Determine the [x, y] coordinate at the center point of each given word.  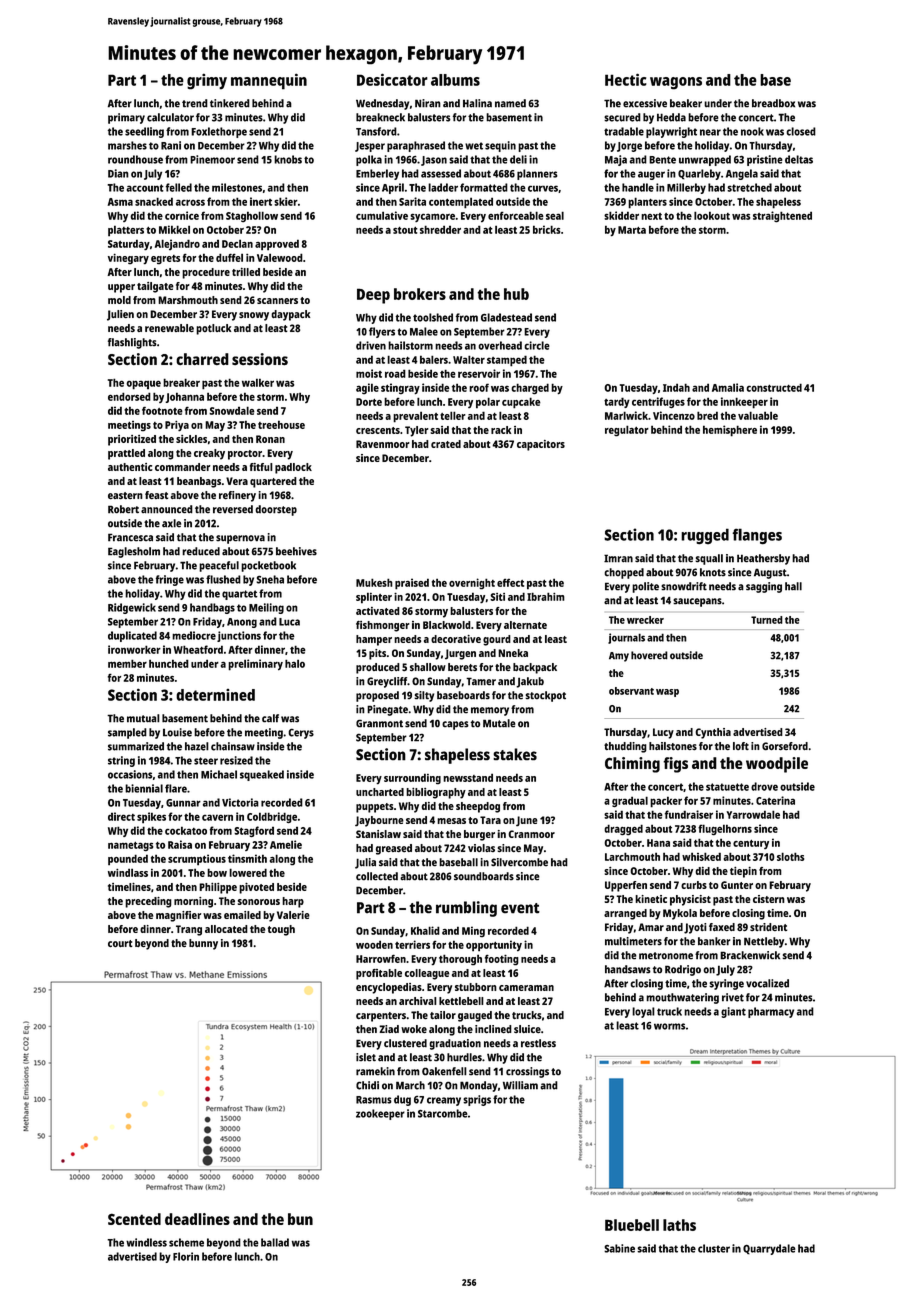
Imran [618, 558]
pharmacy [771, 1012]
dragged [624, 829]
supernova [240, 539]
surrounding [412, 779]
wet [474, 146]
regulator [627, 430]
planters [647, 203]
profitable [379, 974]
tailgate [155, 287]
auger [651, 175]
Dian [118, 173]
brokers [420, 294]
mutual [143, 718]
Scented [134, 1219]
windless [146, 1242]
